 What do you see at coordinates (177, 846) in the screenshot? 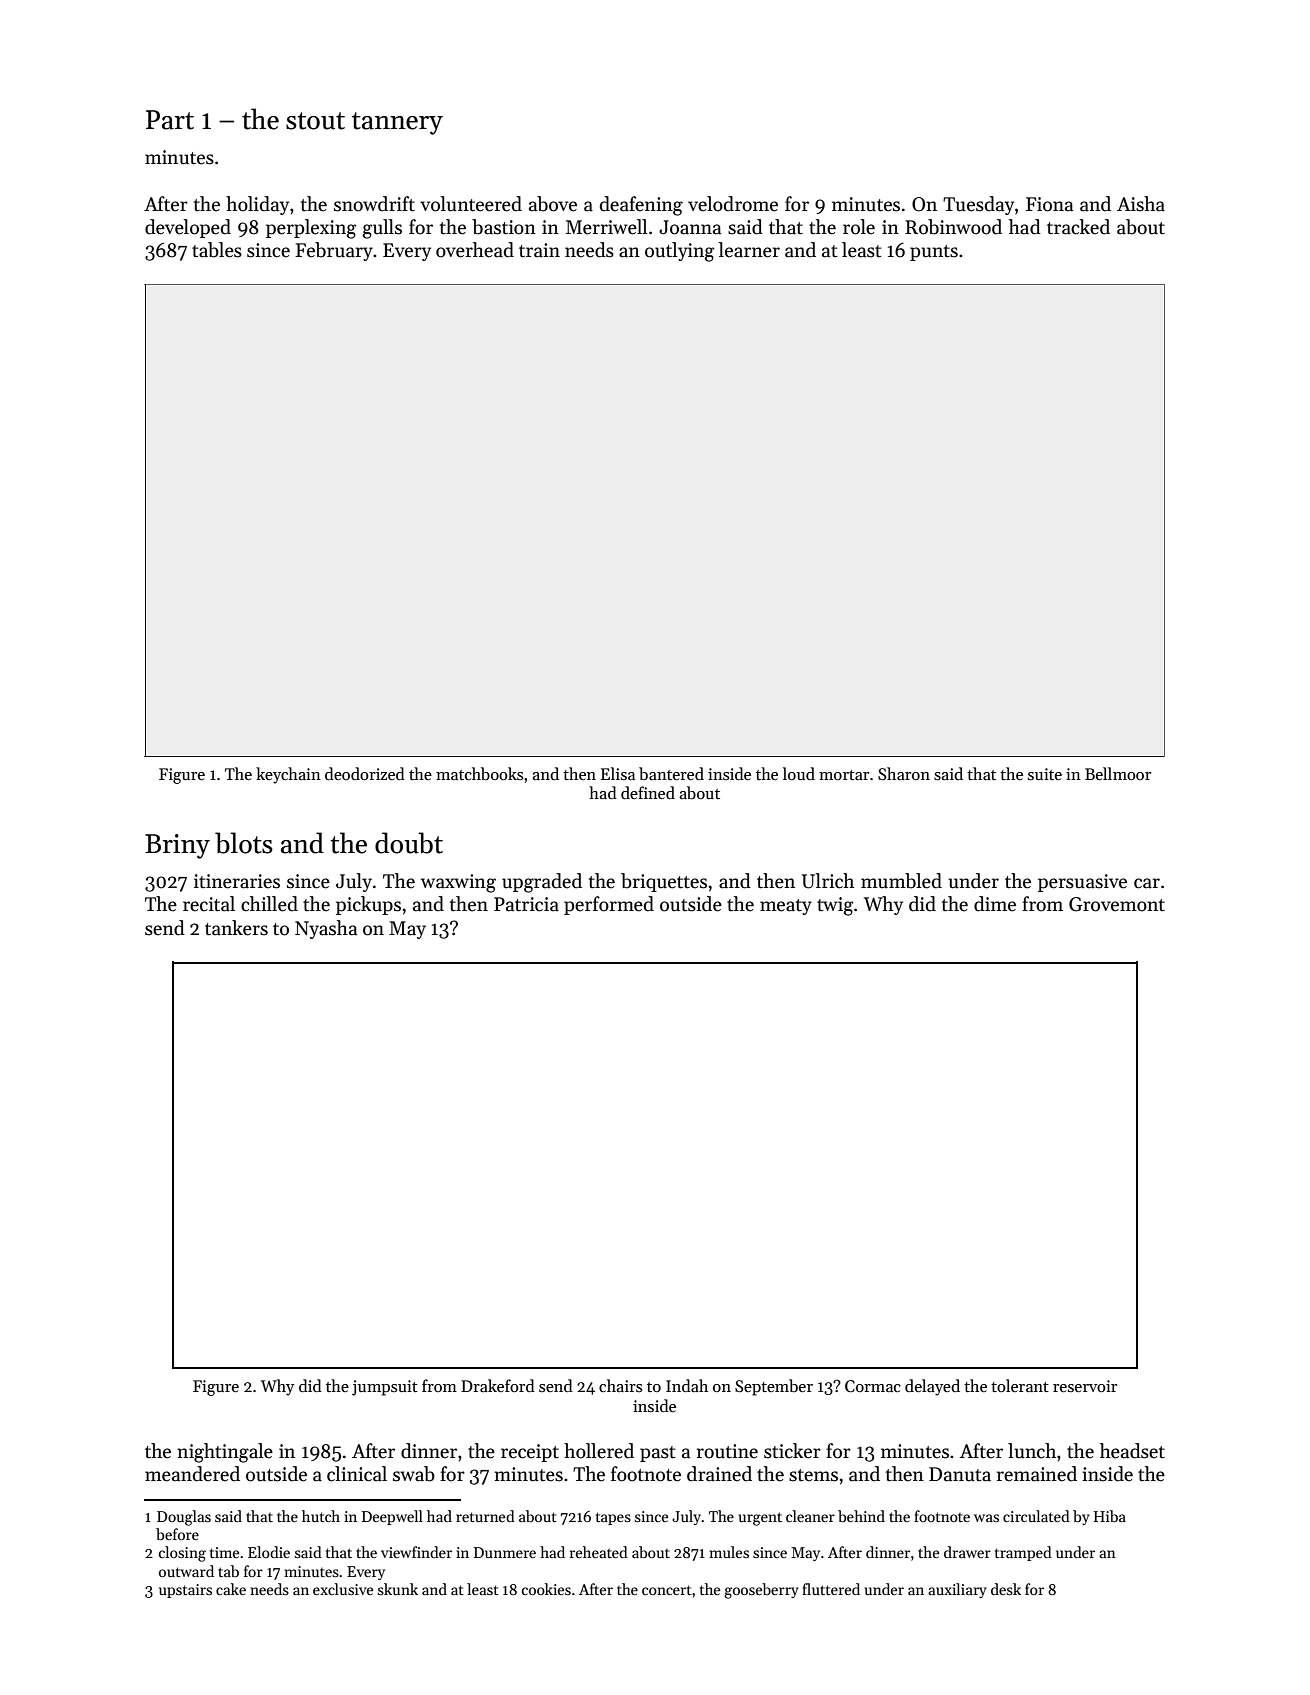
I see `Briny` at bounding box center [177, 846].
